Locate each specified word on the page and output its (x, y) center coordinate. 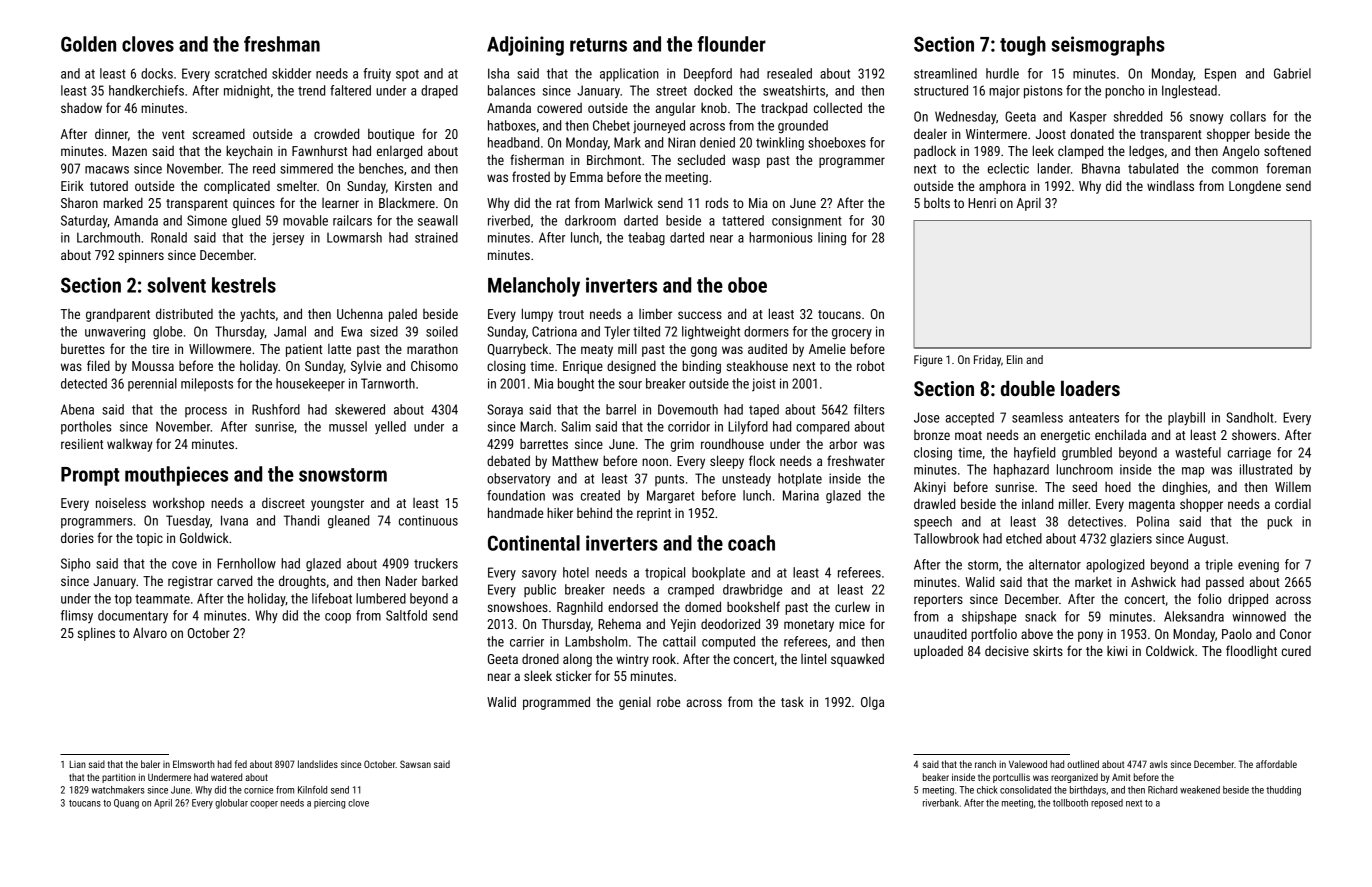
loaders (1090, 388)
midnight (247, 92)
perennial (152, 384)
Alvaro (150, 632)
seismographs (1108, 46)
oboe (747, 285)
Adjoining (525, 46)
